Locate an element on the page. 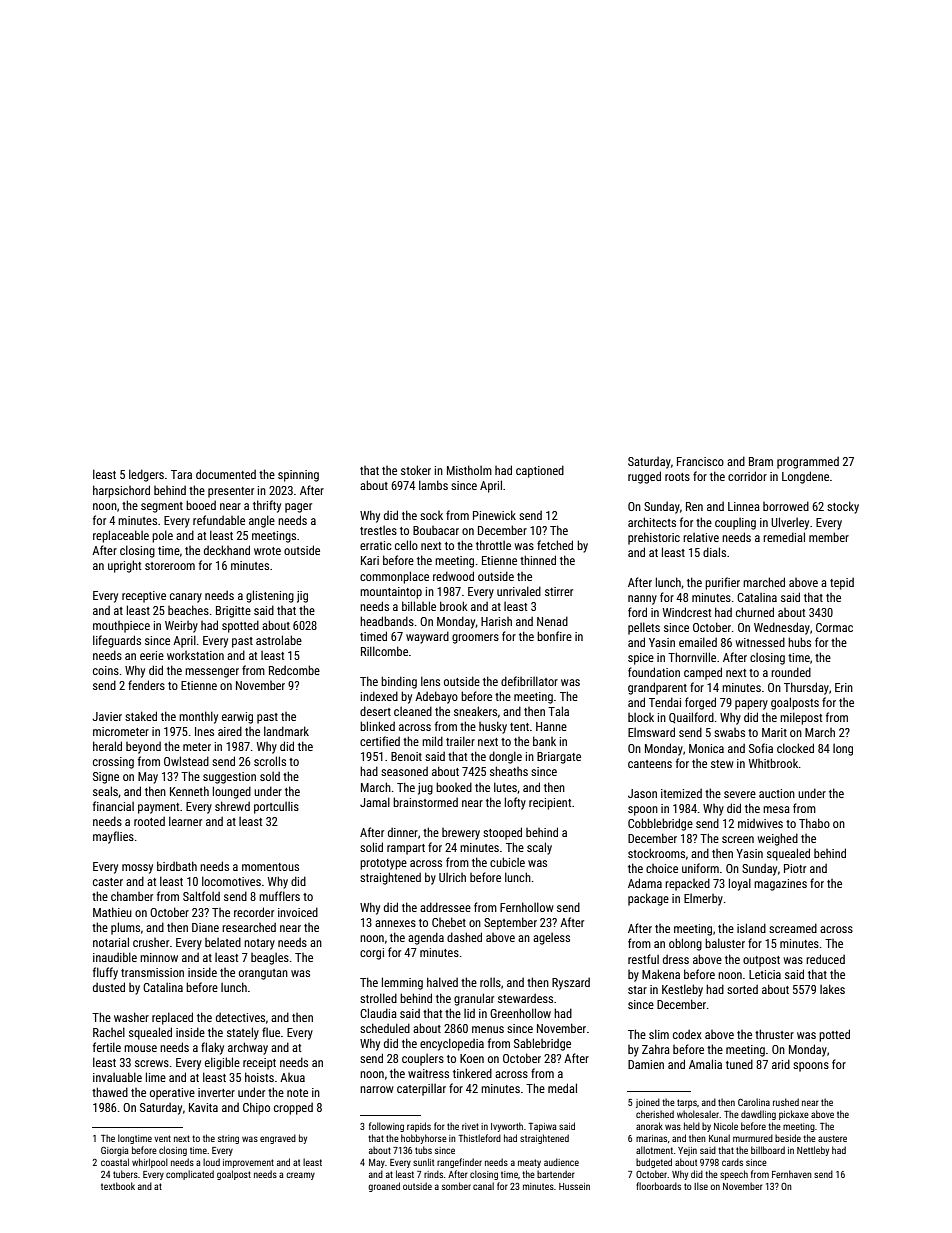 This image has width=952, height=1233. booed is located at coordinates (201, 505).
